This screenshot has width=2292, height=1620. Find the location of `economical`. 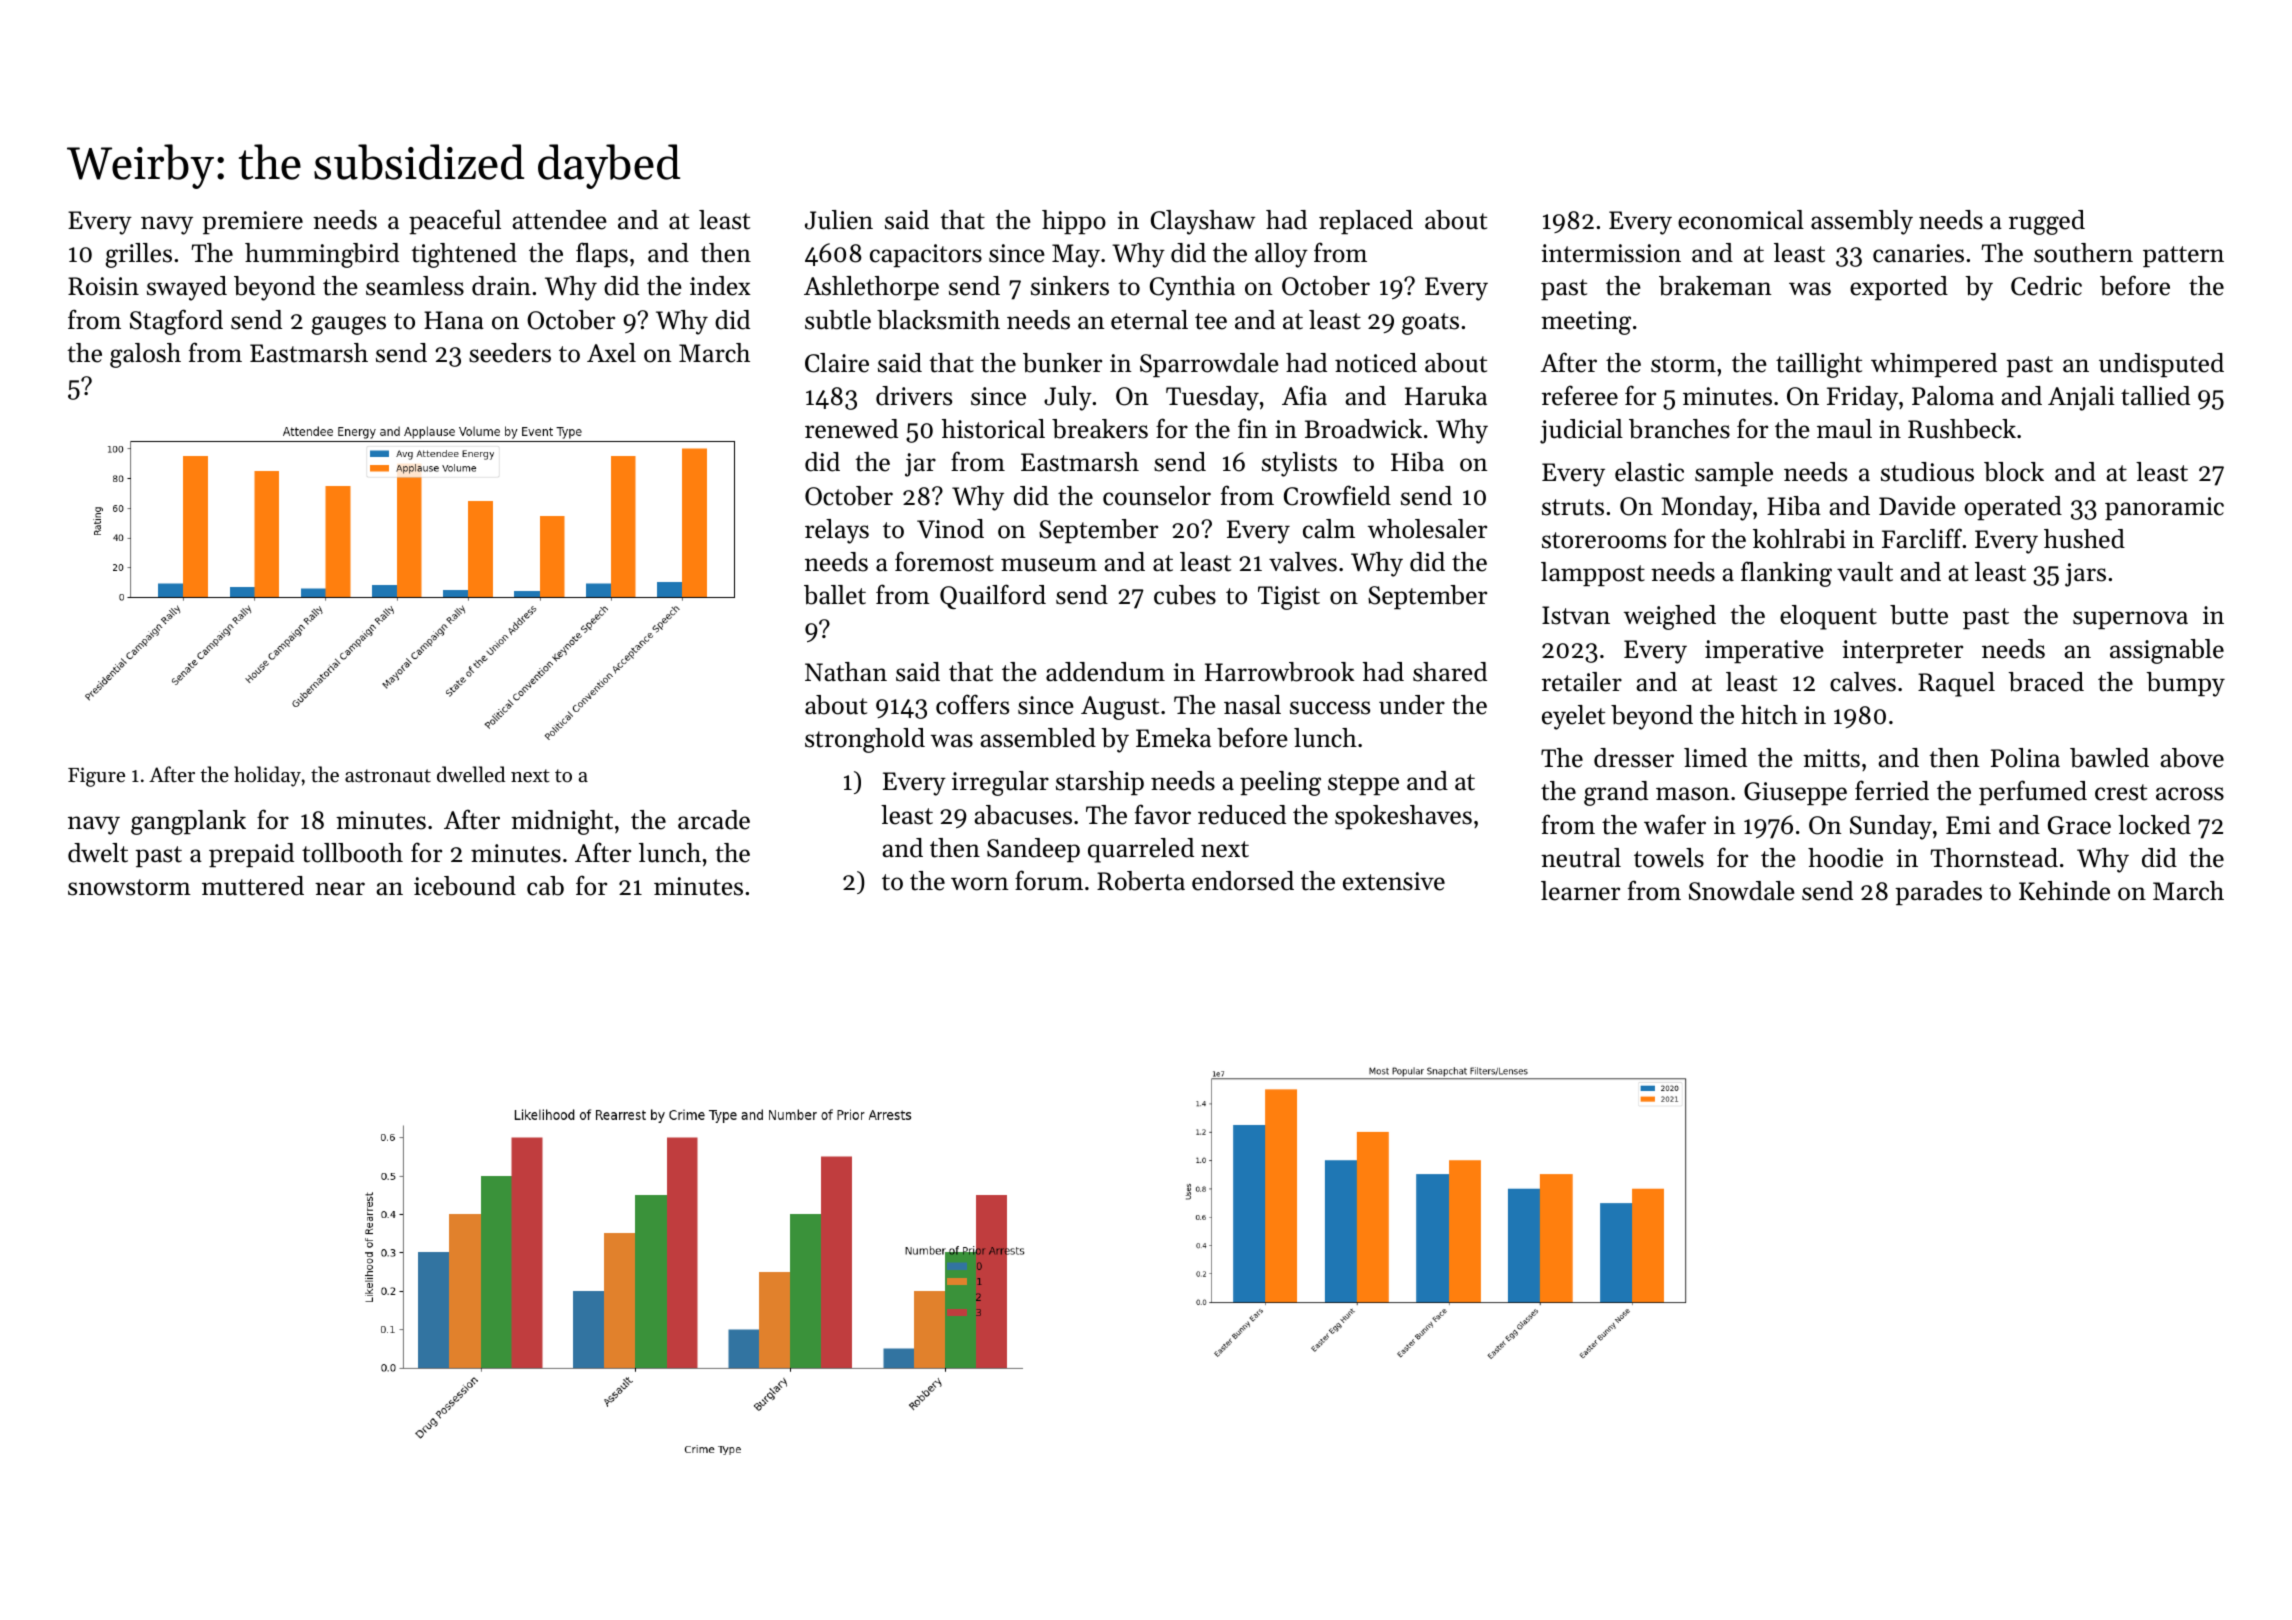

economical is located at coordinates (1741, 220).
